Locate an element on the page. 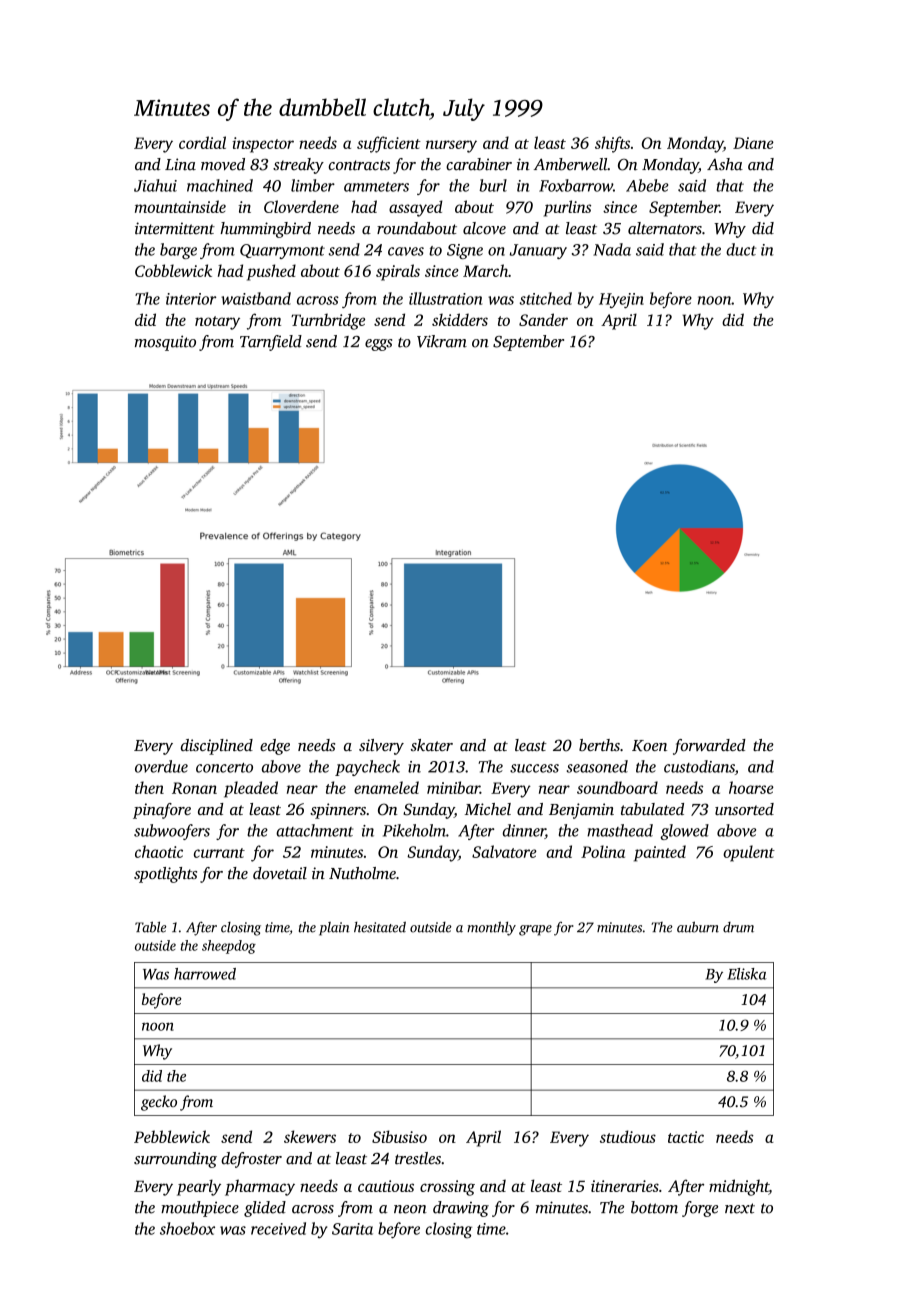 This document has height=1316, width=908. berths is located at coordinates (599, 745).
